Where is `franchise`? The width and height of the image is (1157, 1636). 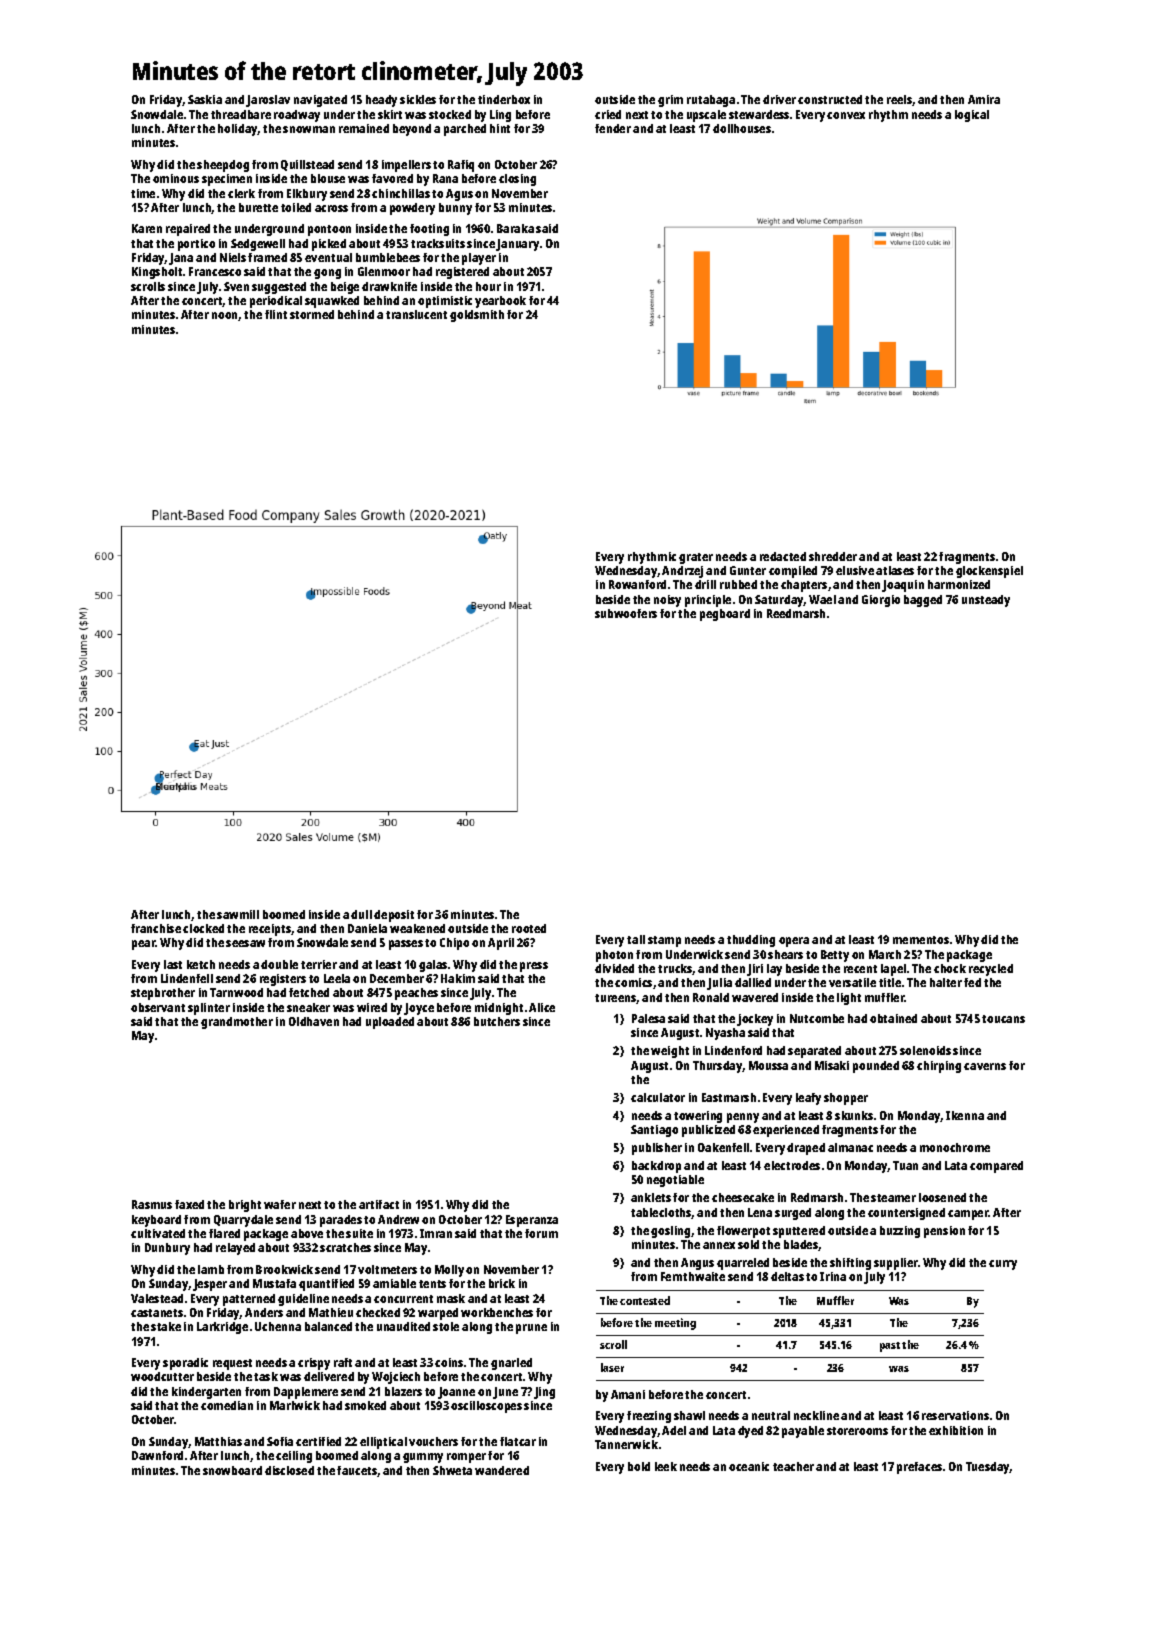
franchise is located at coordinates (156, 928).
